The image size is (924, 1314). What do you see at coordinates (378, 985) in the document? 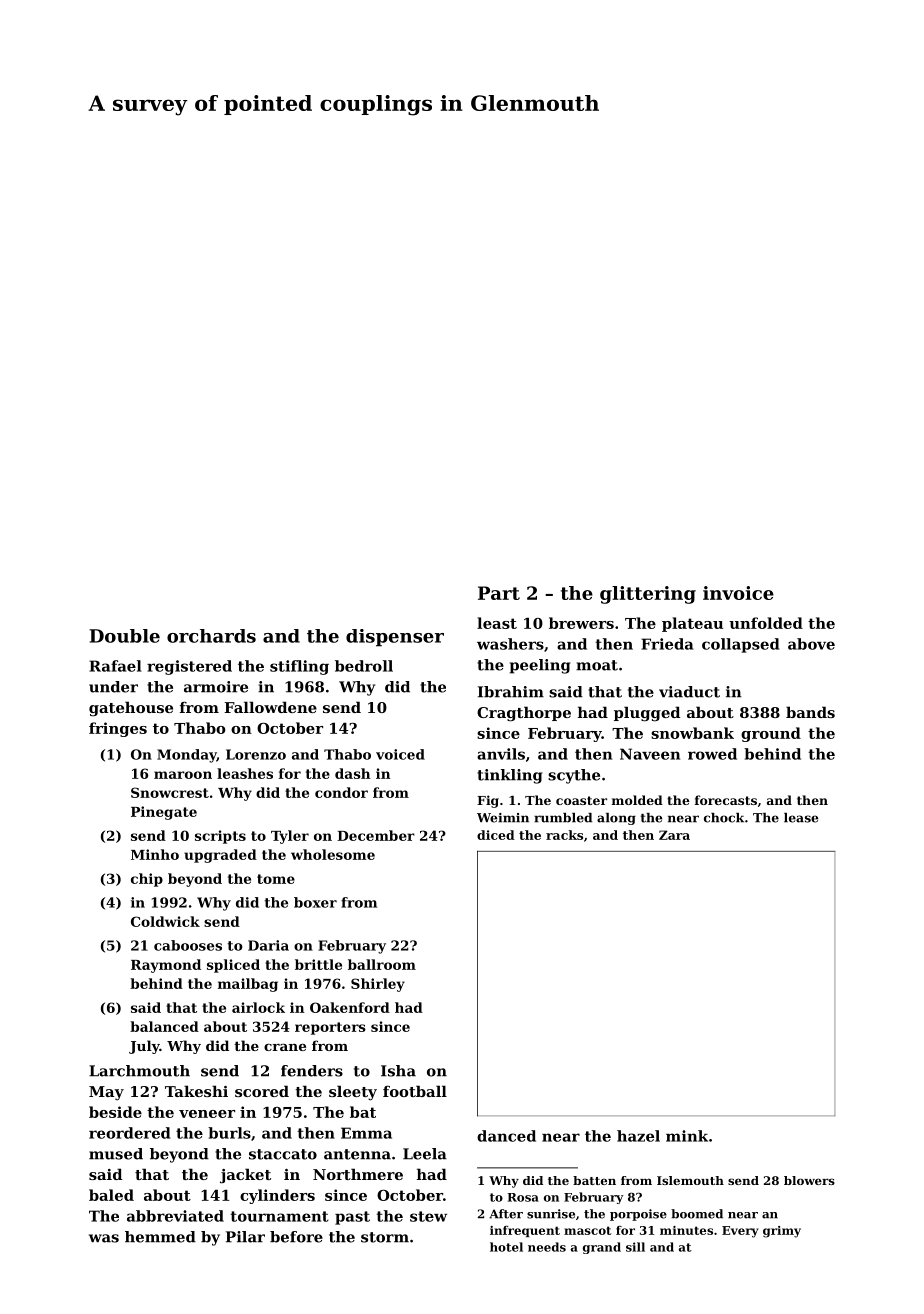
I see `Shirley` at bounding box center [378, 985].
